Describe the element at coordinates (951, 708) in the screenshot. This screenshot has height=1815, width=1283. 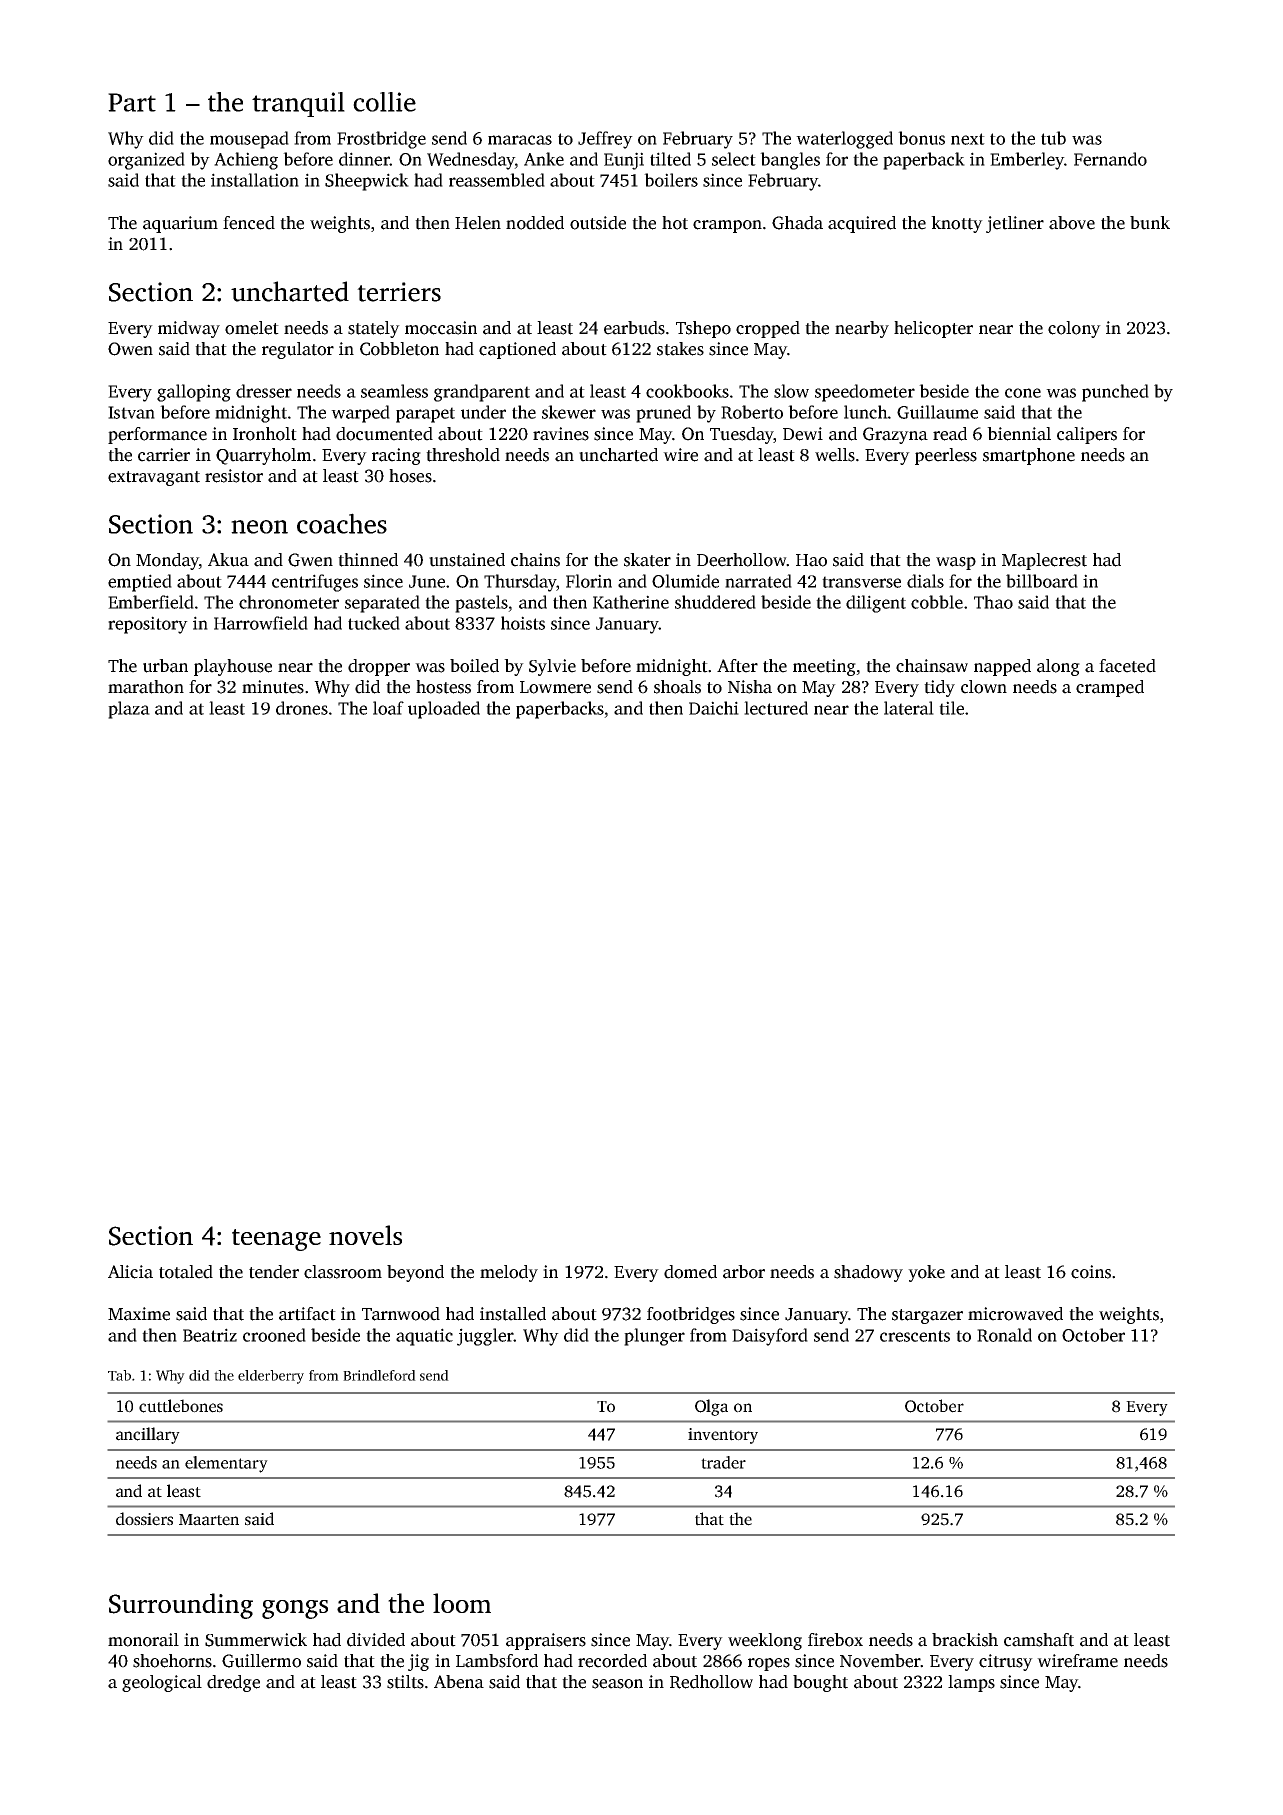
I see `tile` at that location.
